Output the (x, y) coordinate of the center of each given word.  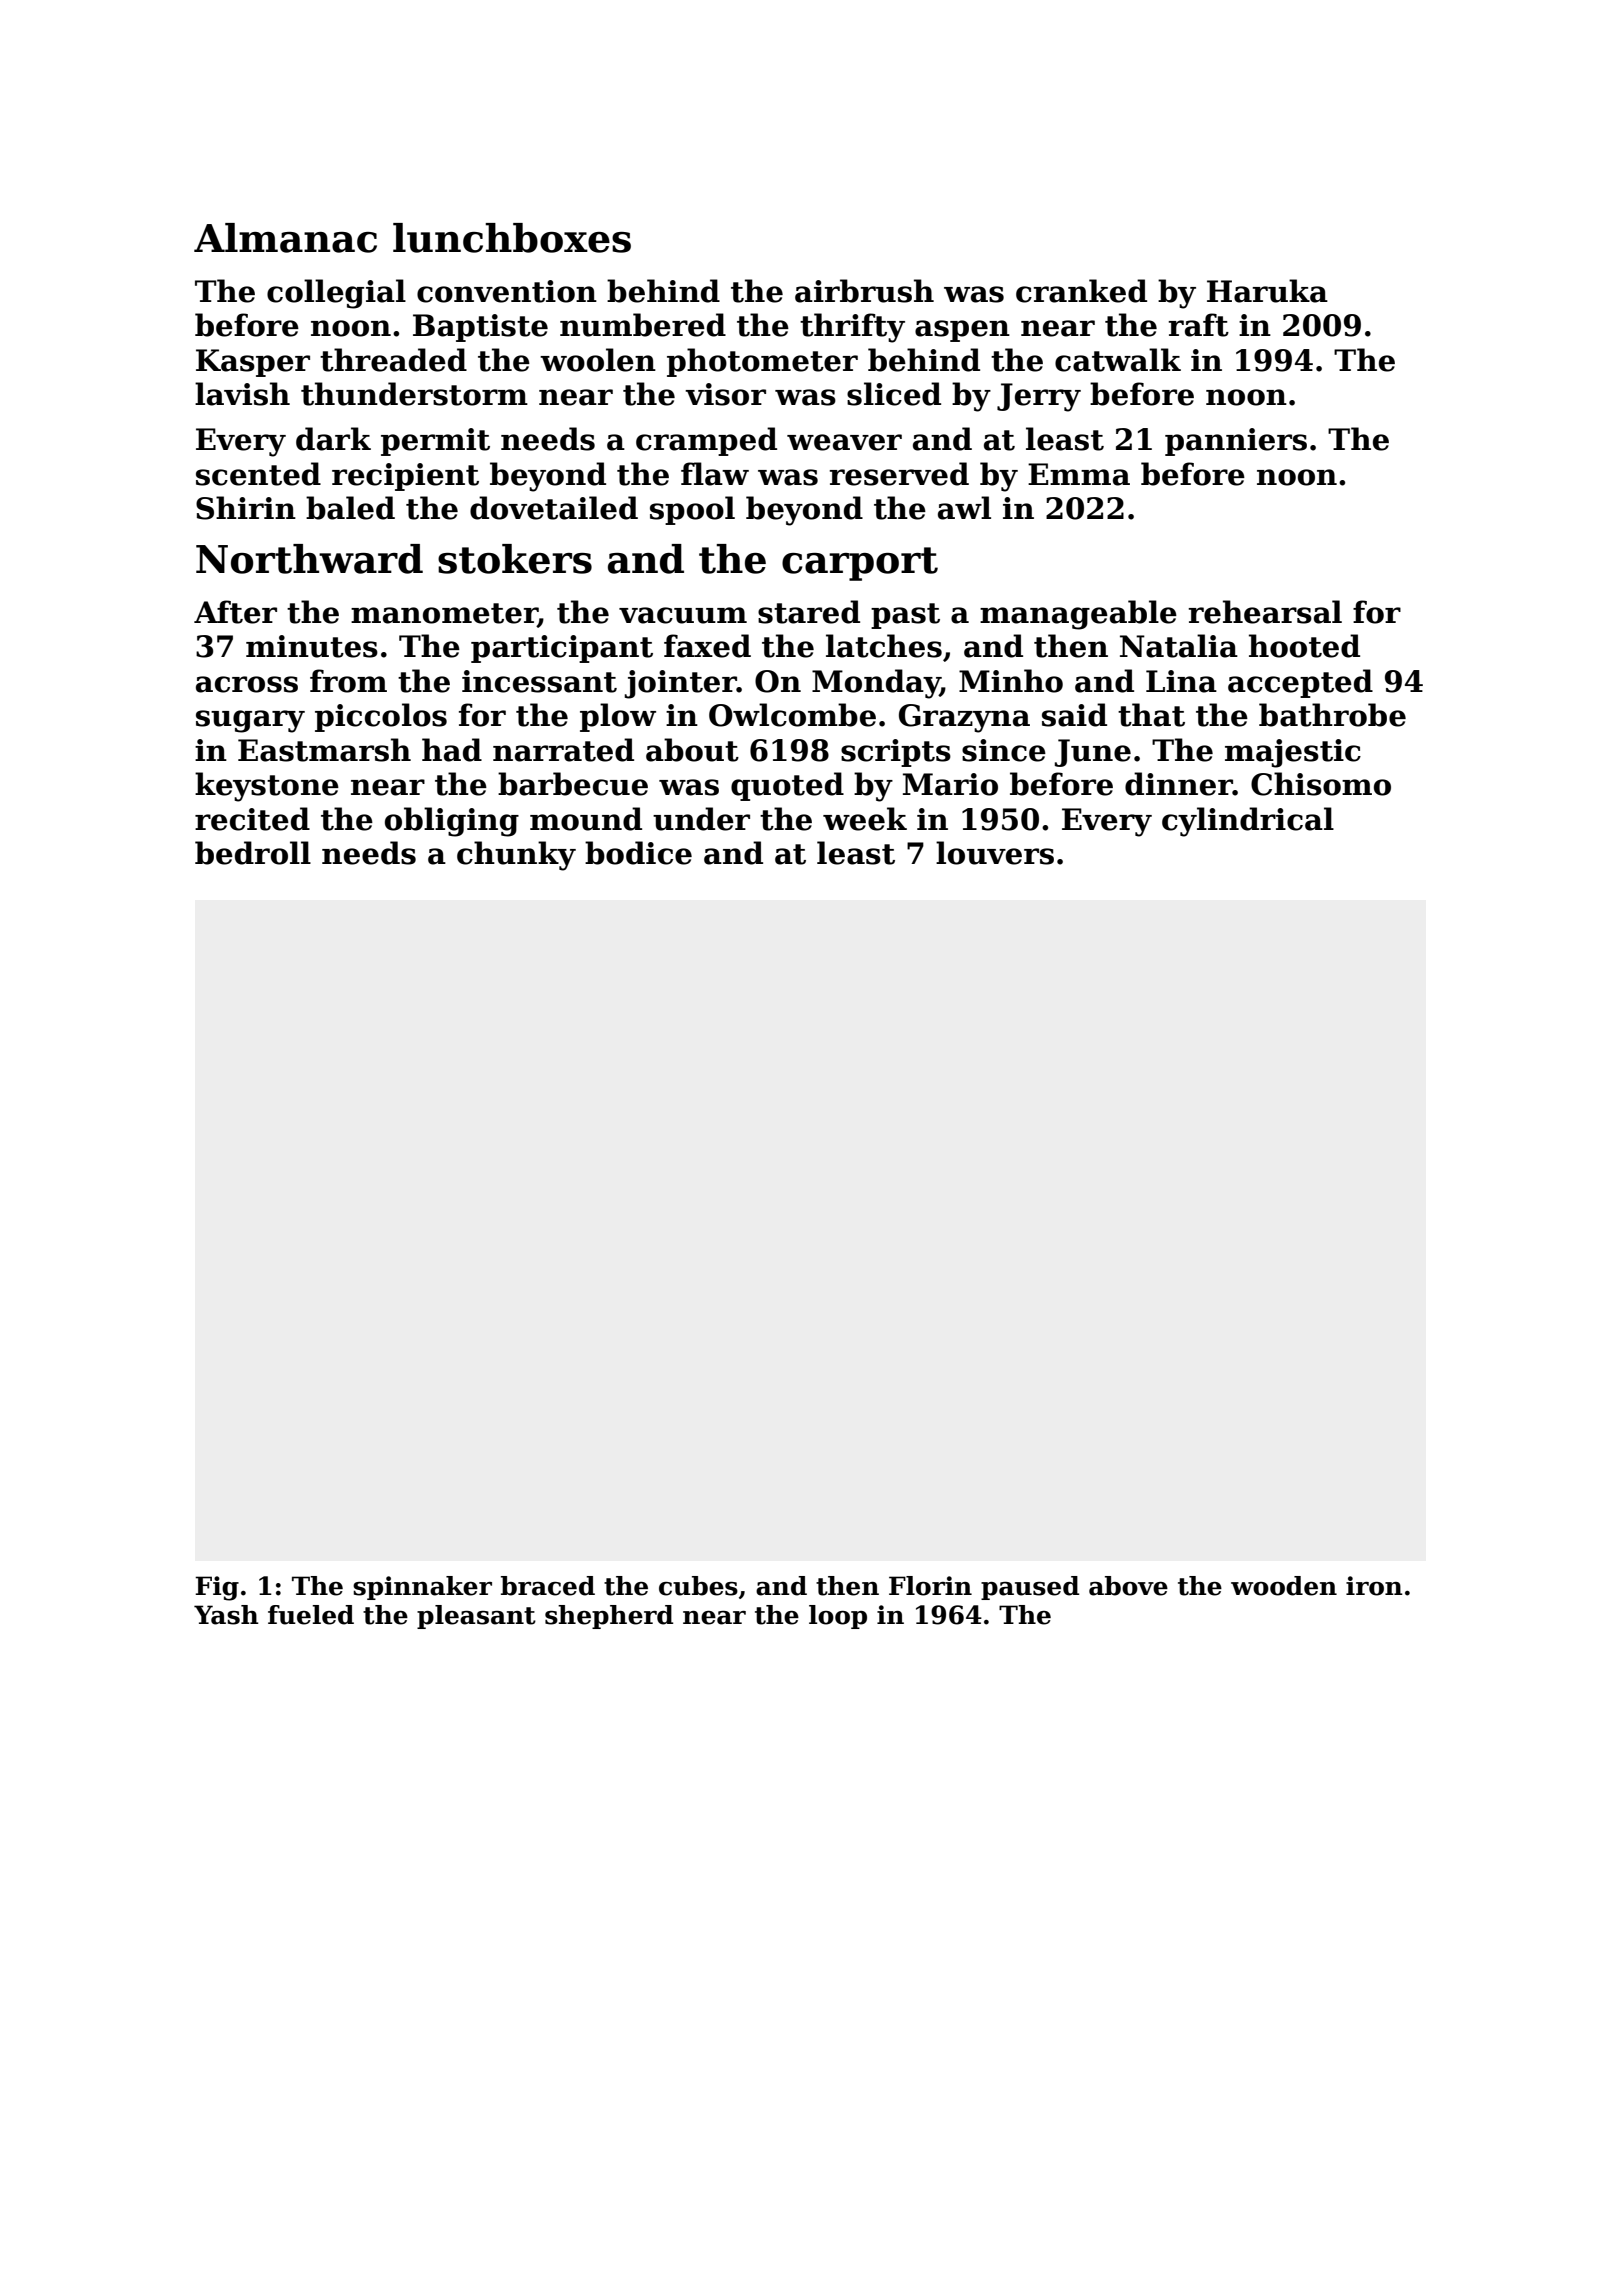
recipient (405, 477)
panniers (1236, 442)
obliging (452, 822)
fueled (311, 1615)
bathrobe (1332, 715)
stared (809, 612)
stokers (515, 559)
